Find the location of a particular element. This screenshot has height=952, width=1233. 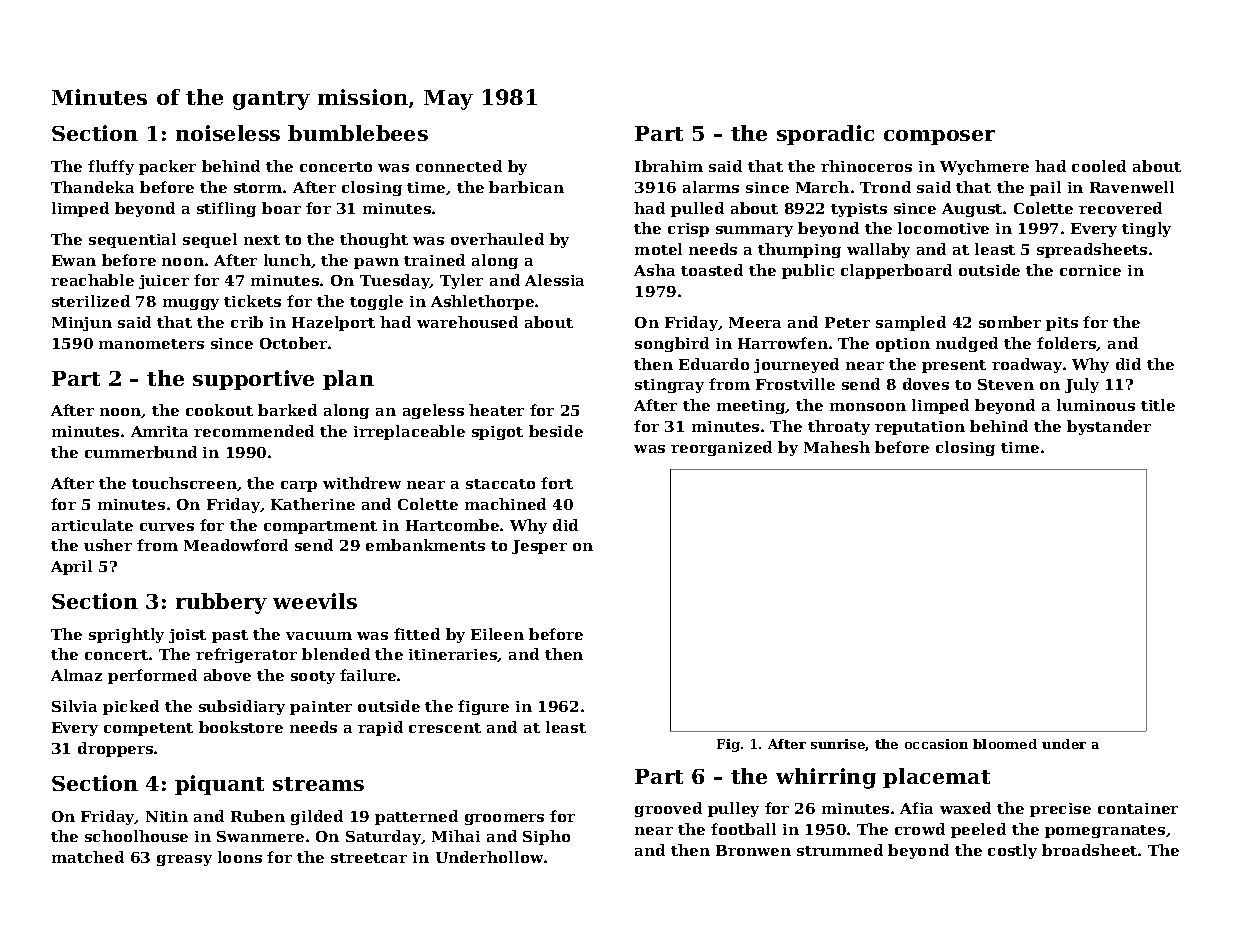

waxed is located at coordinates (965, 808).
